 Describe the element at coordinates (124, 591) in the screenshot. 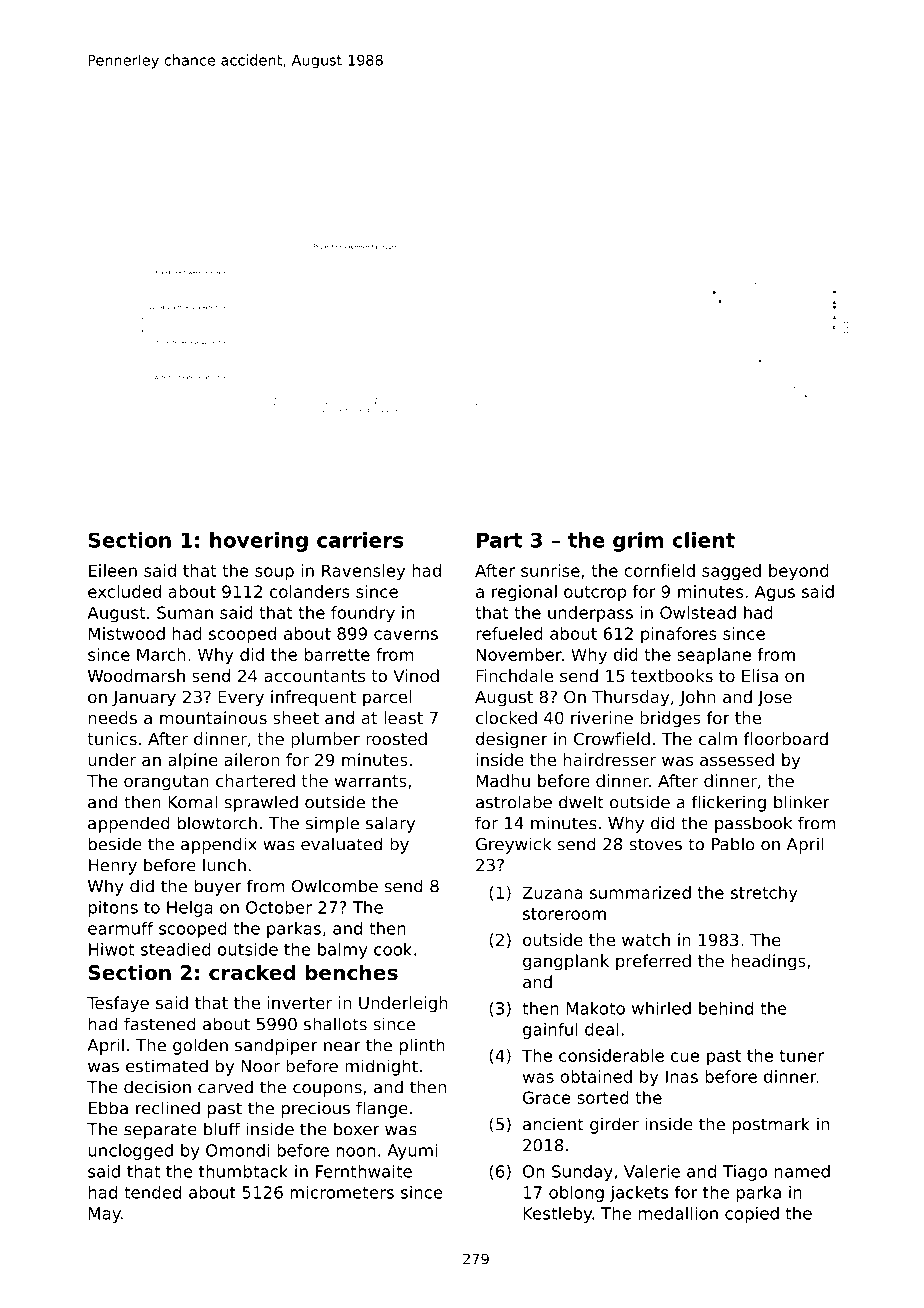

I see `excluded` at that location.
